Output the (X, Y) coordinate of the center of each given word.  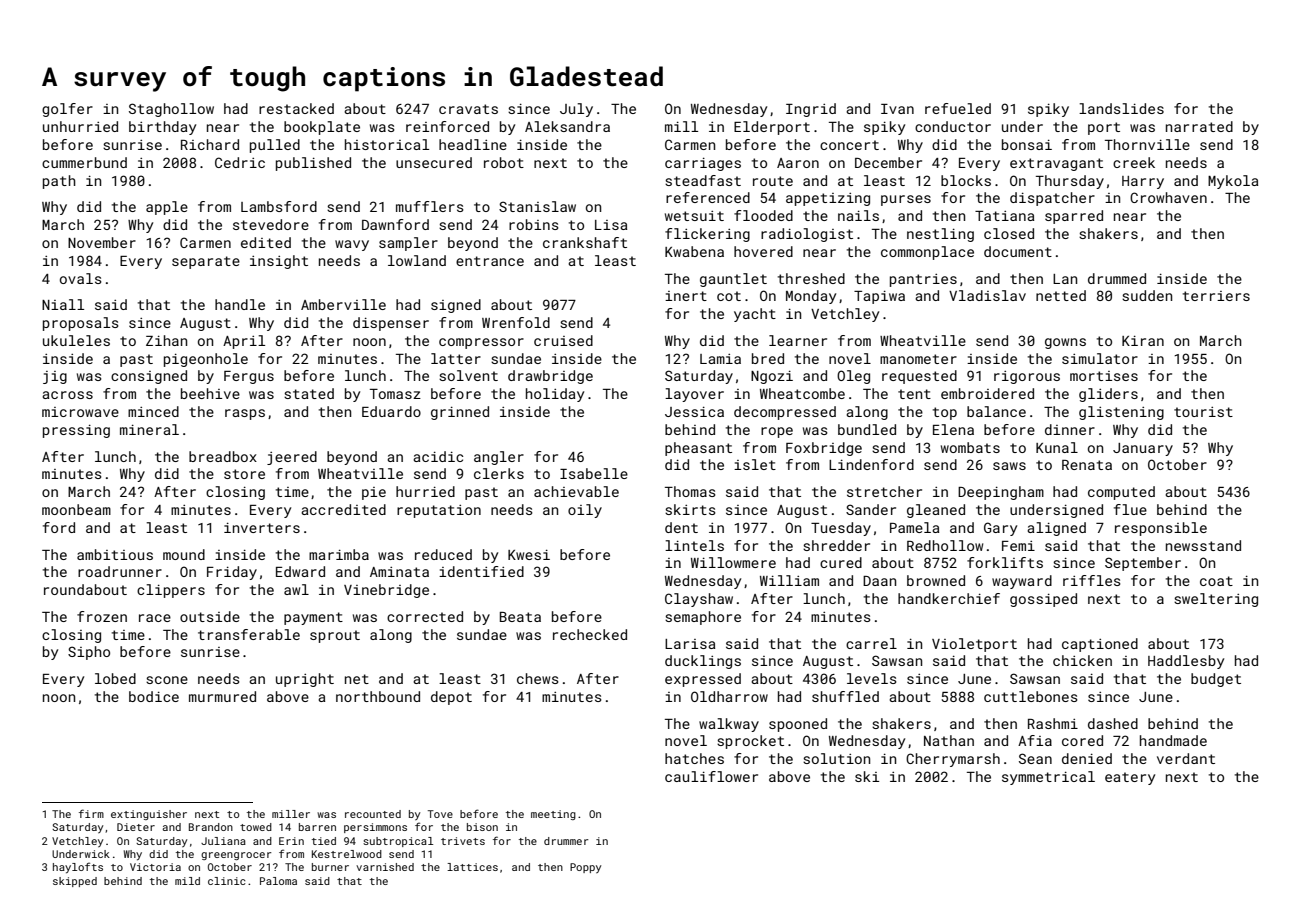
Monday (811, 297)
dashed (1113, 723)
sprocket (750, 742)
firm (91, 813)
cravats (468, 109)
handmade (1173, 740)
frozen (102, 616)
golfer (67, 110)
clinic (227, 881)
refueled (958, 108)
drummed (1117, 278)
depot (451, 698)
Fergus (249, 377)
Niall (63, 304)
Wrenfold (516, 322)
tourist (1203, 412)
